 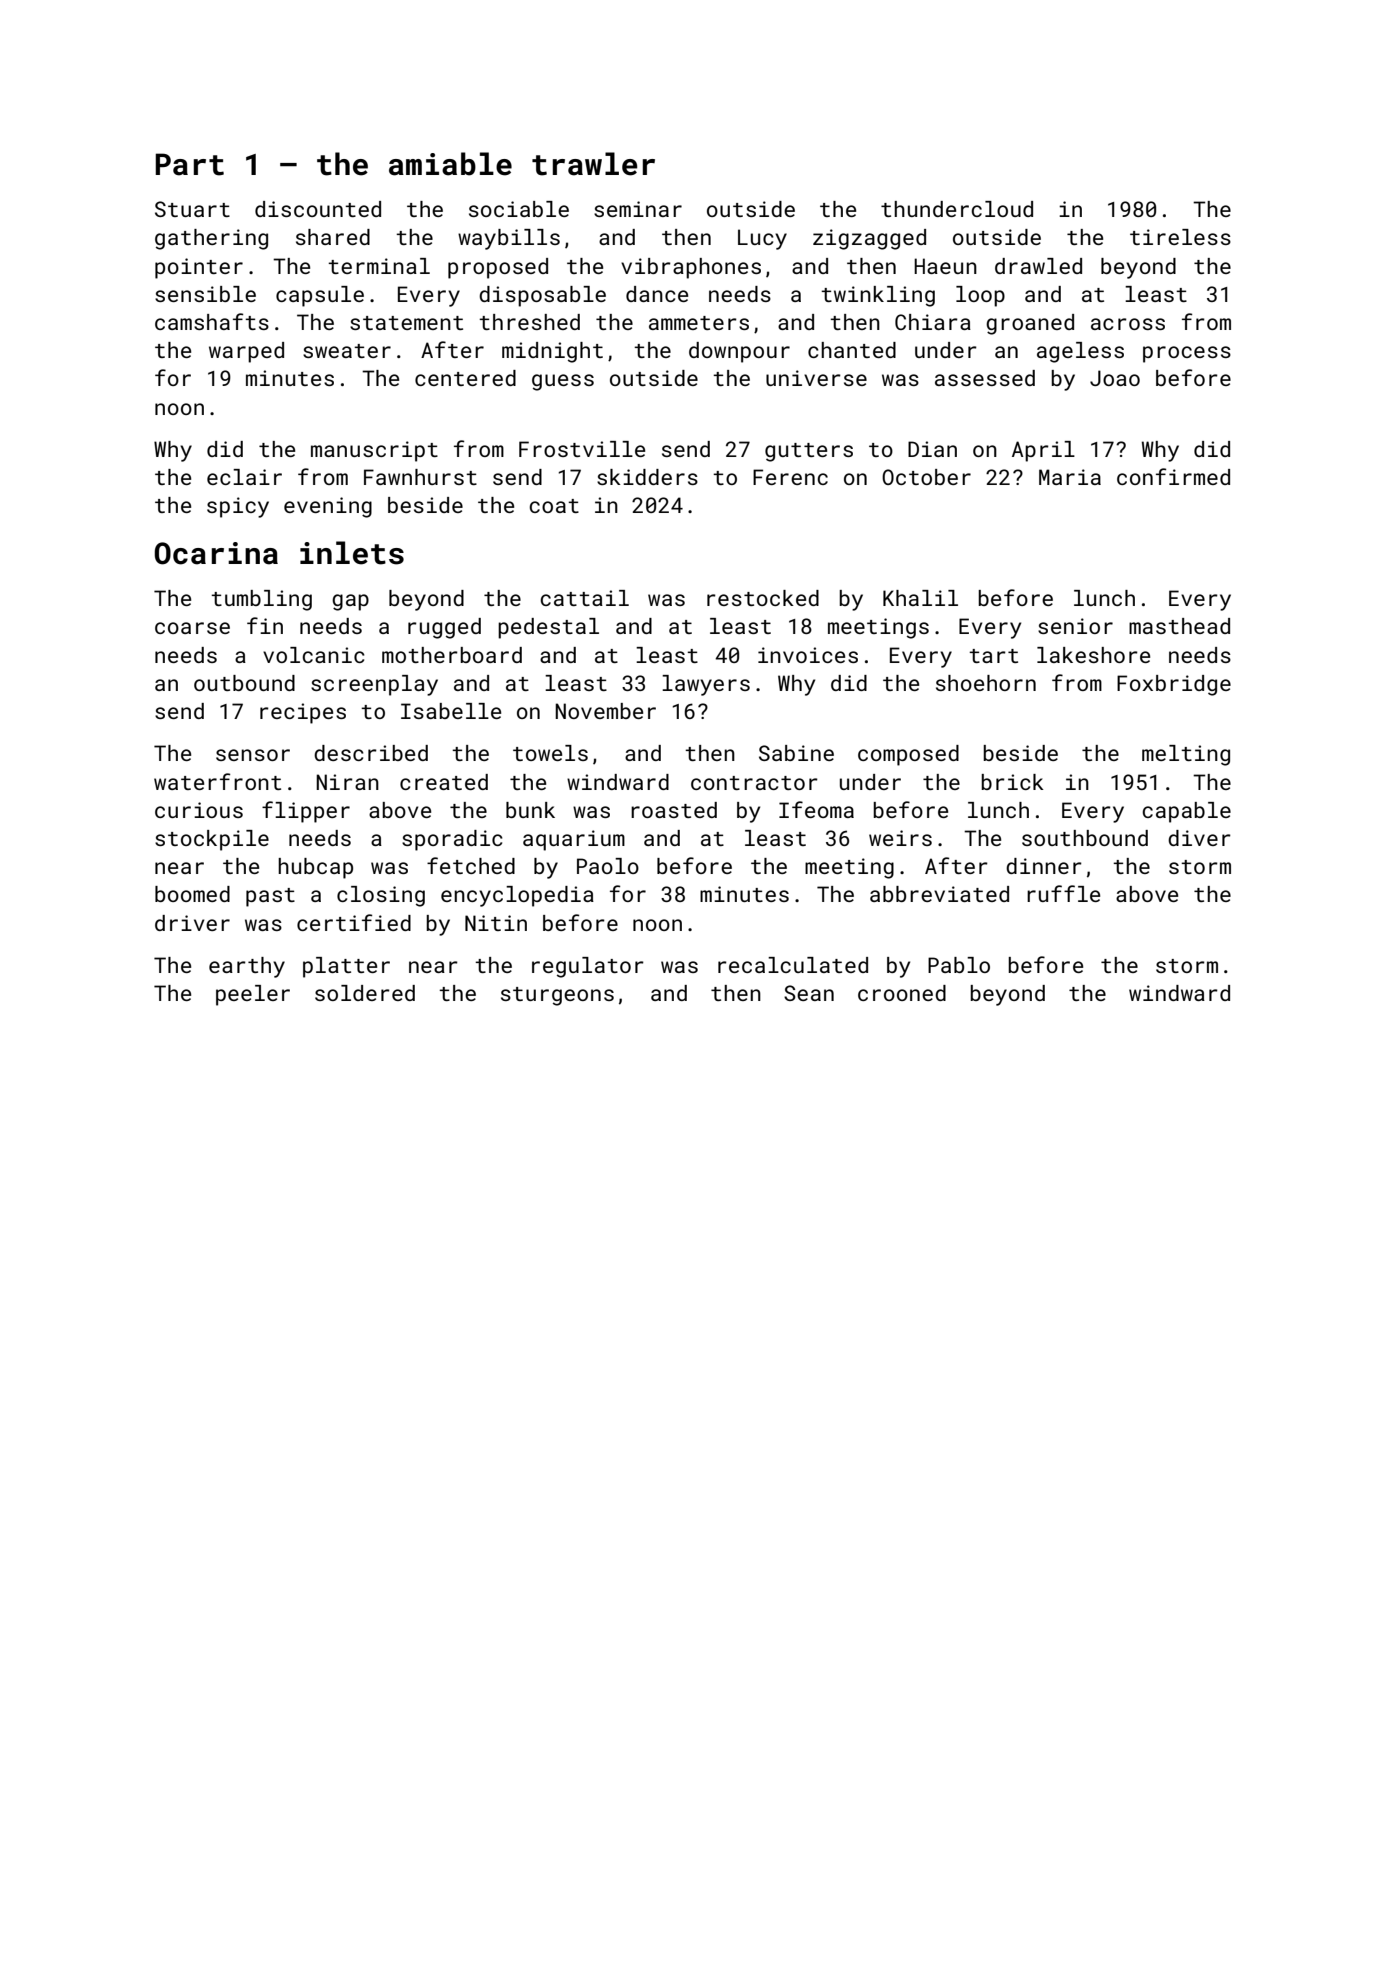 I want to click on trawler, so click(x=593, y=164).
